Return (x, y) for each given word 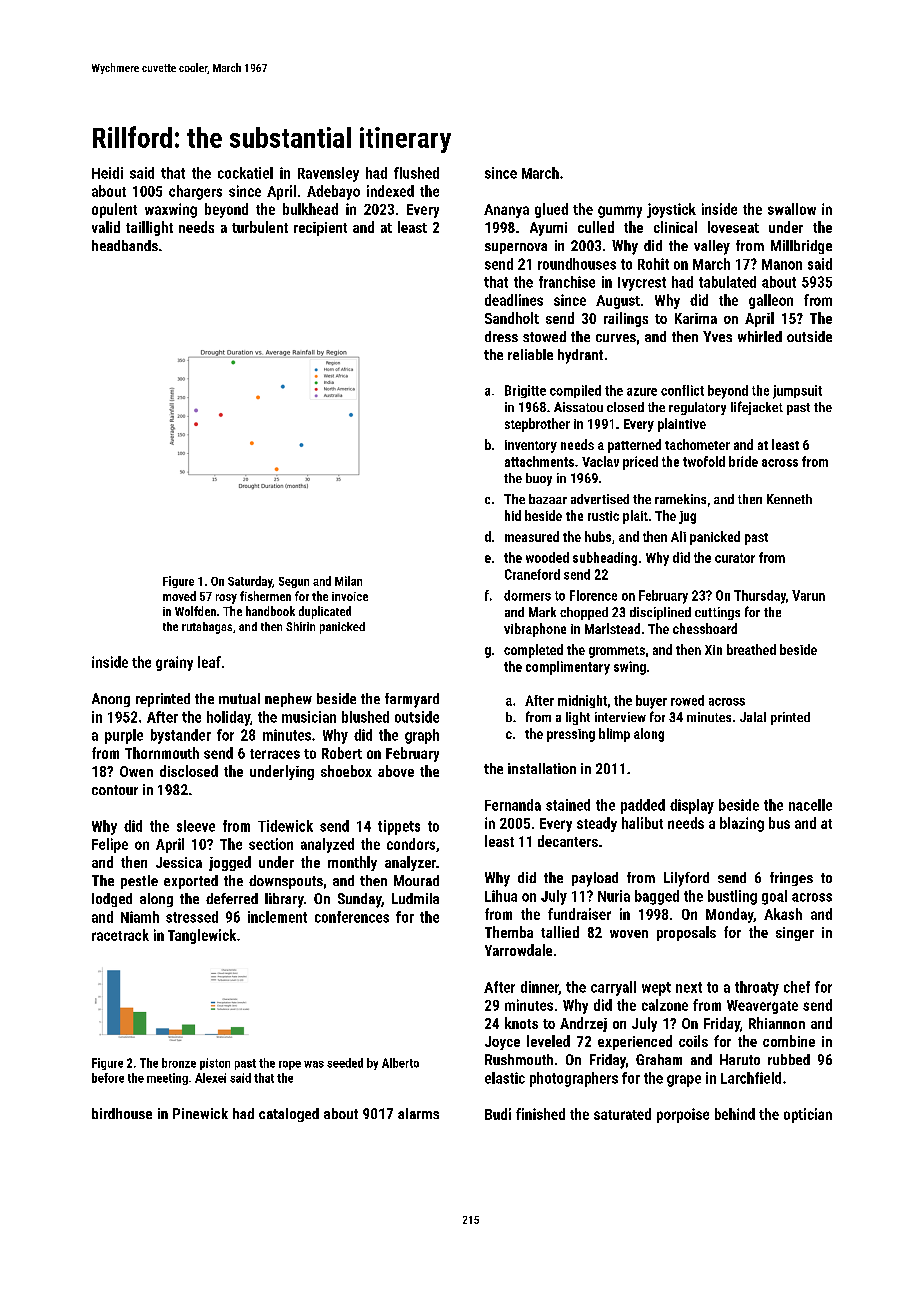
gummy (620, 212)
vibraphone (535, 630)
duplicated (325, 612)
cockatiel (245, 173)
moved (179, 596)
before (108, 1078)
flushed (416, 173)
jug (687, 517)
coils (693, 1041)
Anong (111, 700)
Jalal (753, 717)
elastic (505, 1078)
